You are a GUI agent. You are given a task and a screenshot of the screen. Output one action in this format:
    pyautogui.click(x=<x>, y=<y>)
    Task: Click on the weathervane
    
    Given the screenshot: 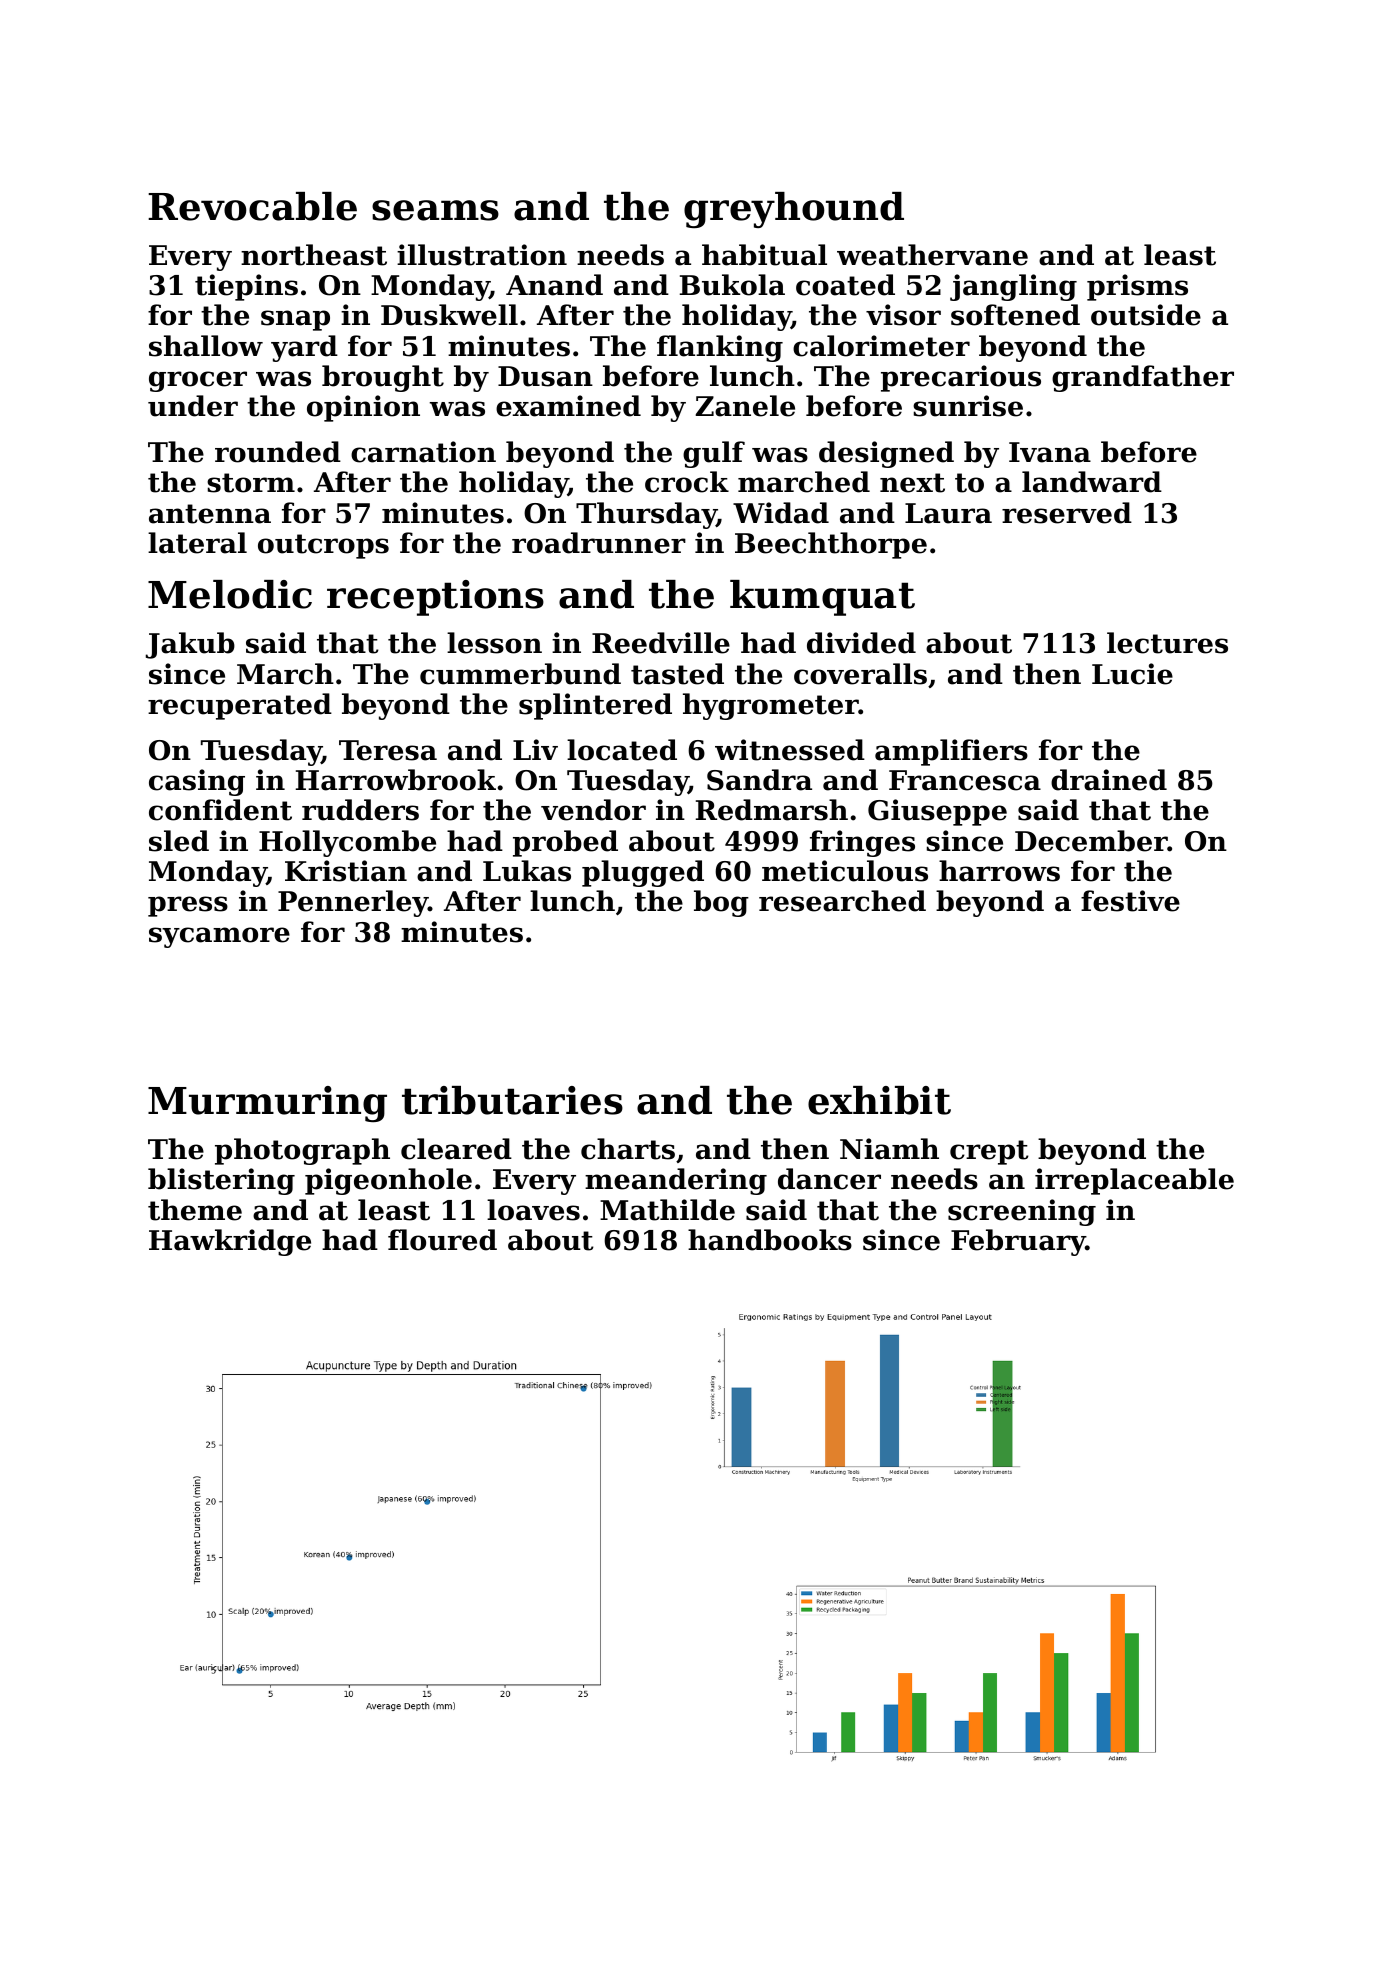 What is the action you would take?
    pyautogui.click(x=932, y=255)
